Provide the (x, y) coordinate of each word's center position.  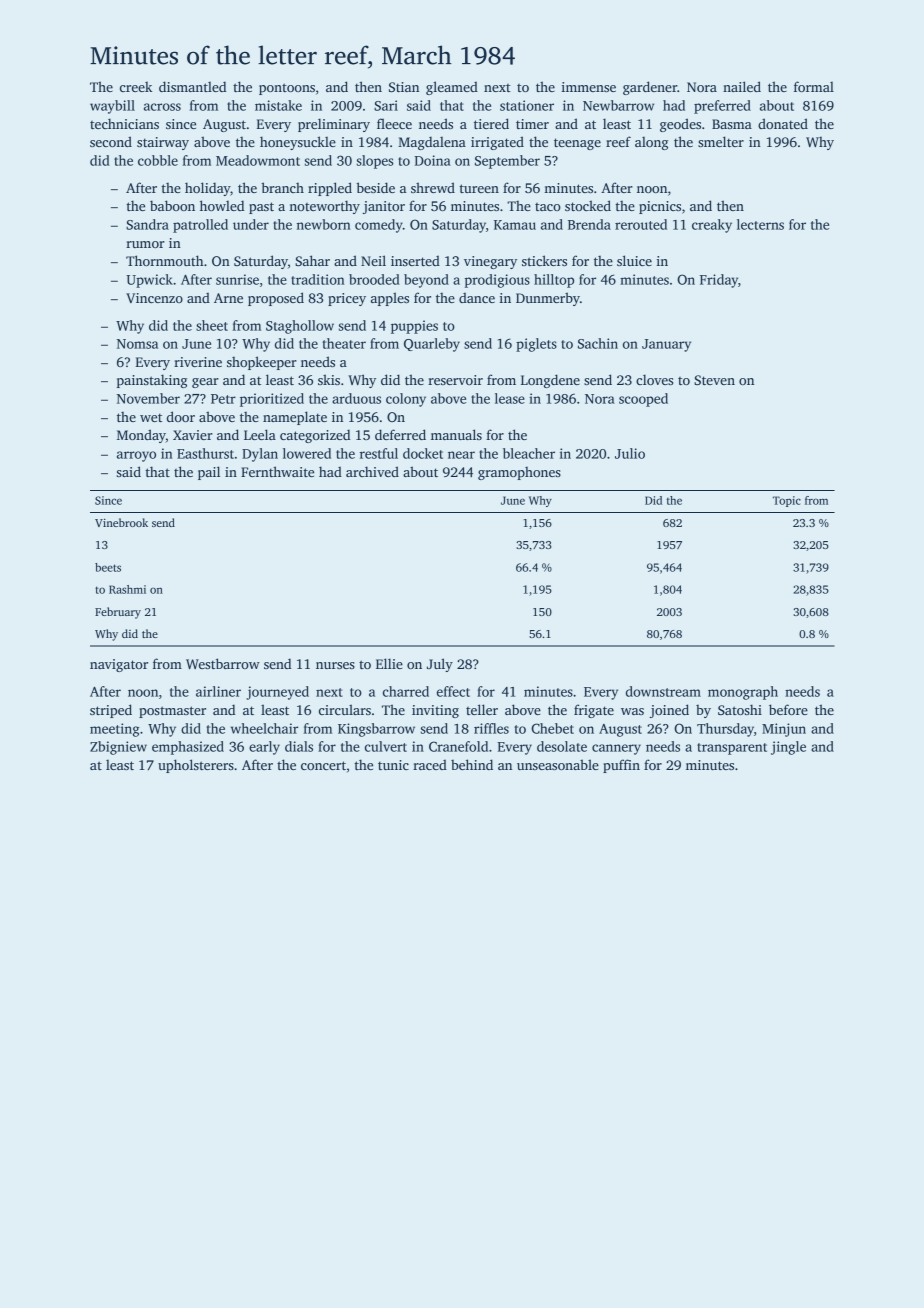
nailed (742, 86)
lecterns (760, 224)
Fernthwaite (277, 471)
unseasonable (558, 764)
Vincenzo (154, 298)
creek (136, 87)
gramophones (519, 473)
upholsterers (196, 766)
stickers (544, 260)
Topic (787, 501)
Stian (404, 87)
